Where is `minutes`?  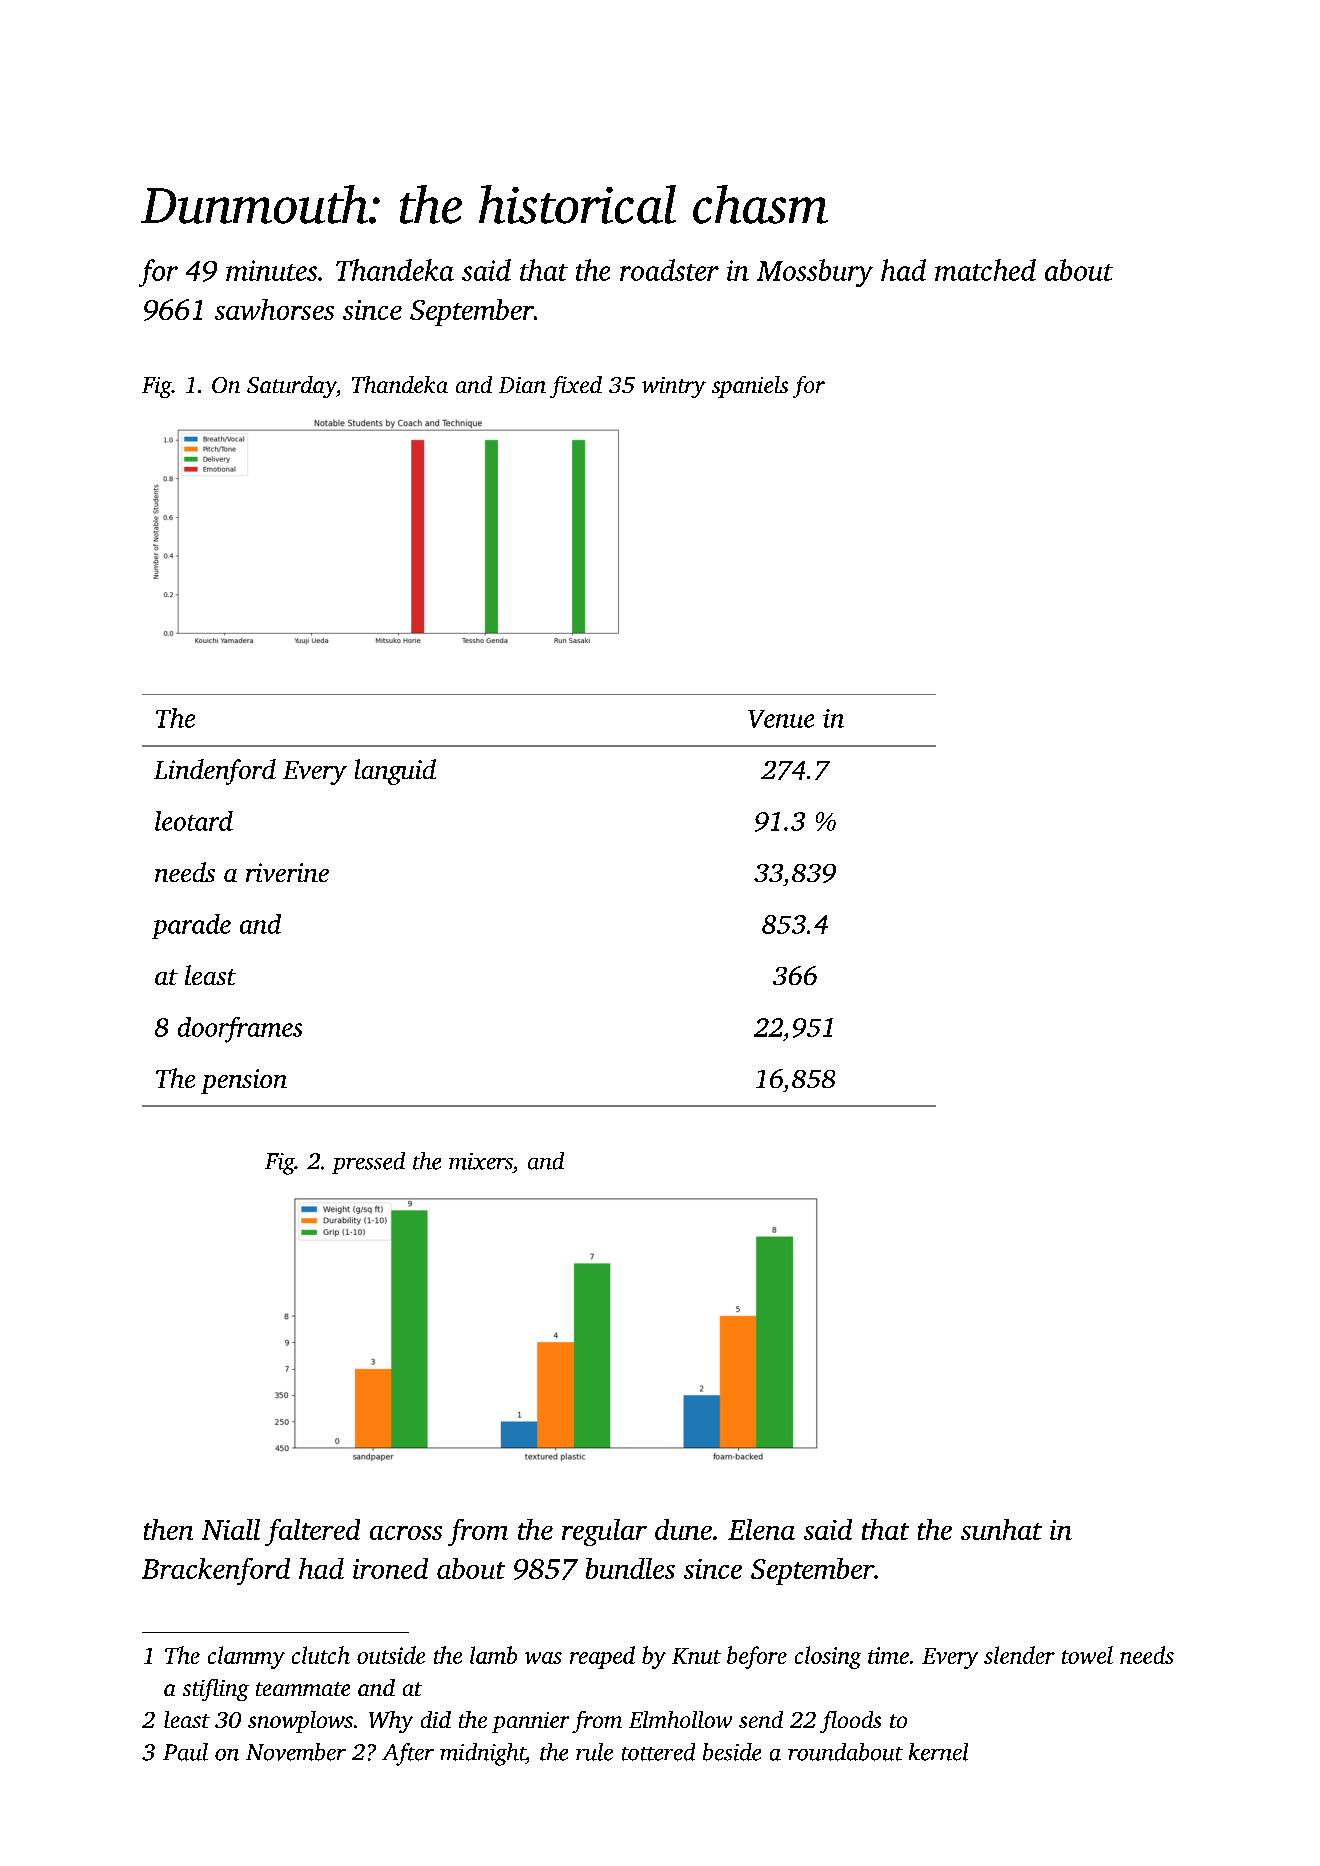 minutes is located at coordinates (271, 270).
